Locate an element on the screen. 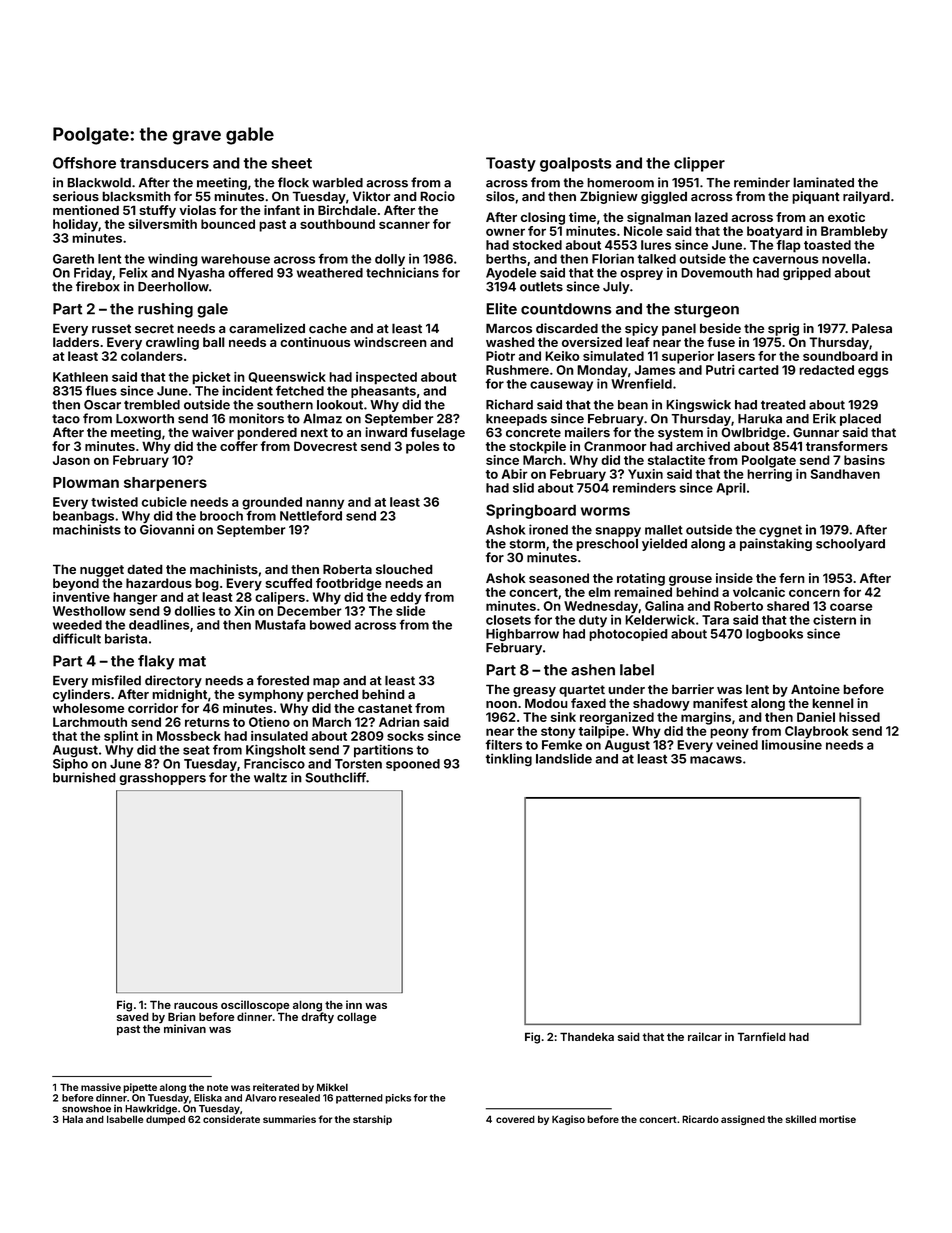 The width and height of the screenshot is (952, 1233). sheet is located at coordinates (291, 163).
